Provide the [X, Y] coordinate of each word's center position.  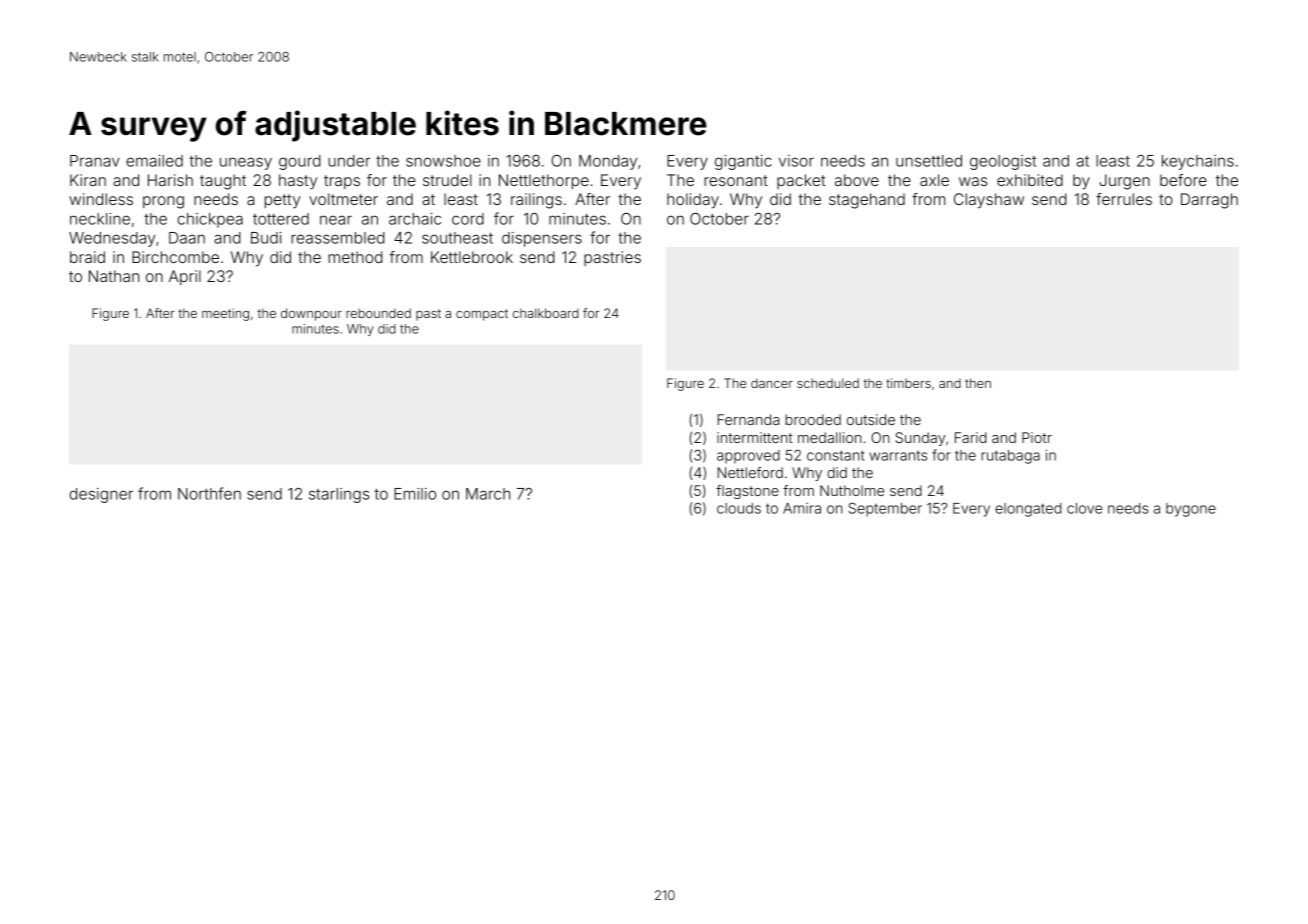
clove [1084, 508]
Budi [266, 238]
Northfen [209, 493]
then [978, 383]
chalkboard [546, 313]
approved [748, 457]
